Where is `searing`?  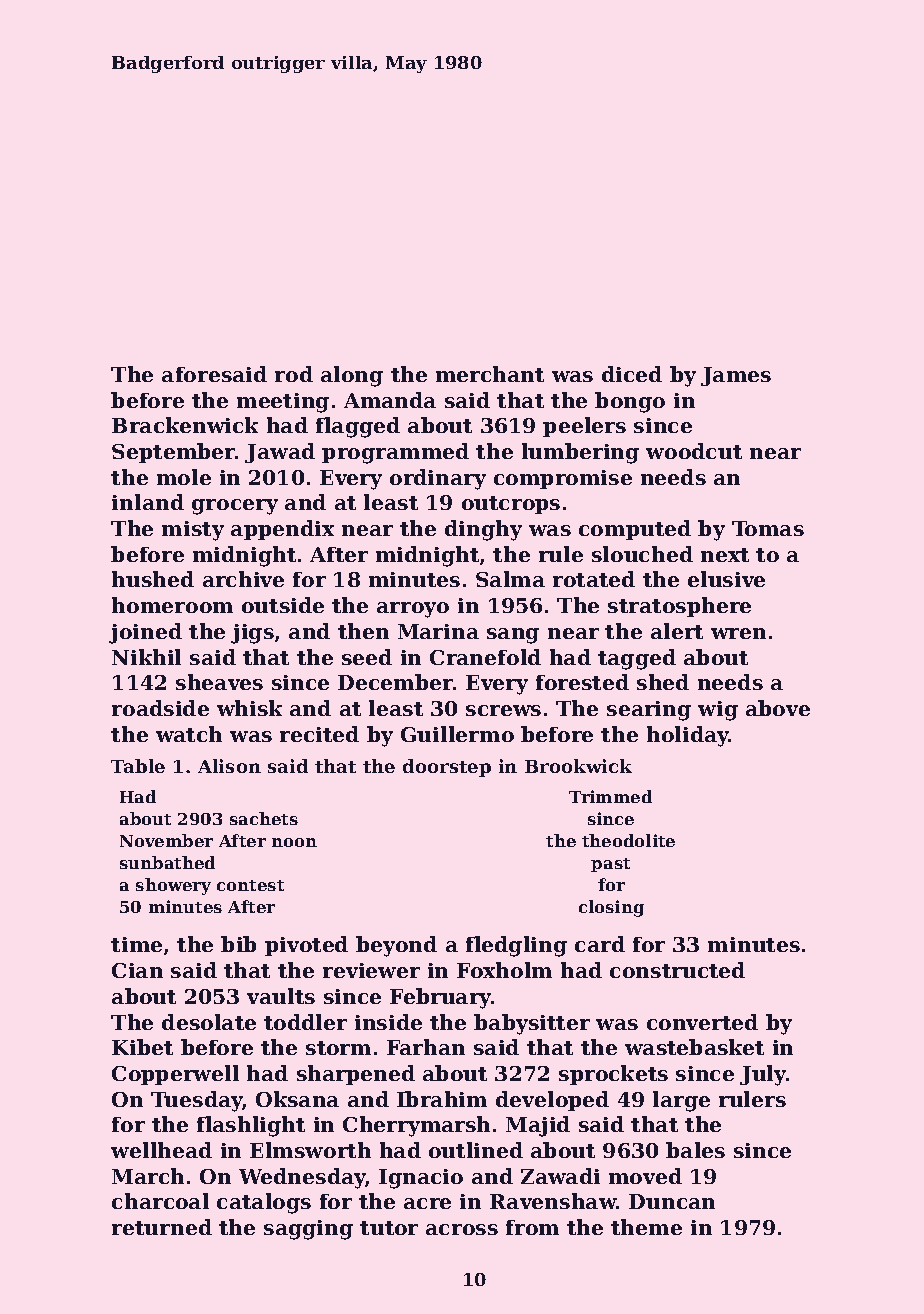 searing is located at coordinates (649, 711).
